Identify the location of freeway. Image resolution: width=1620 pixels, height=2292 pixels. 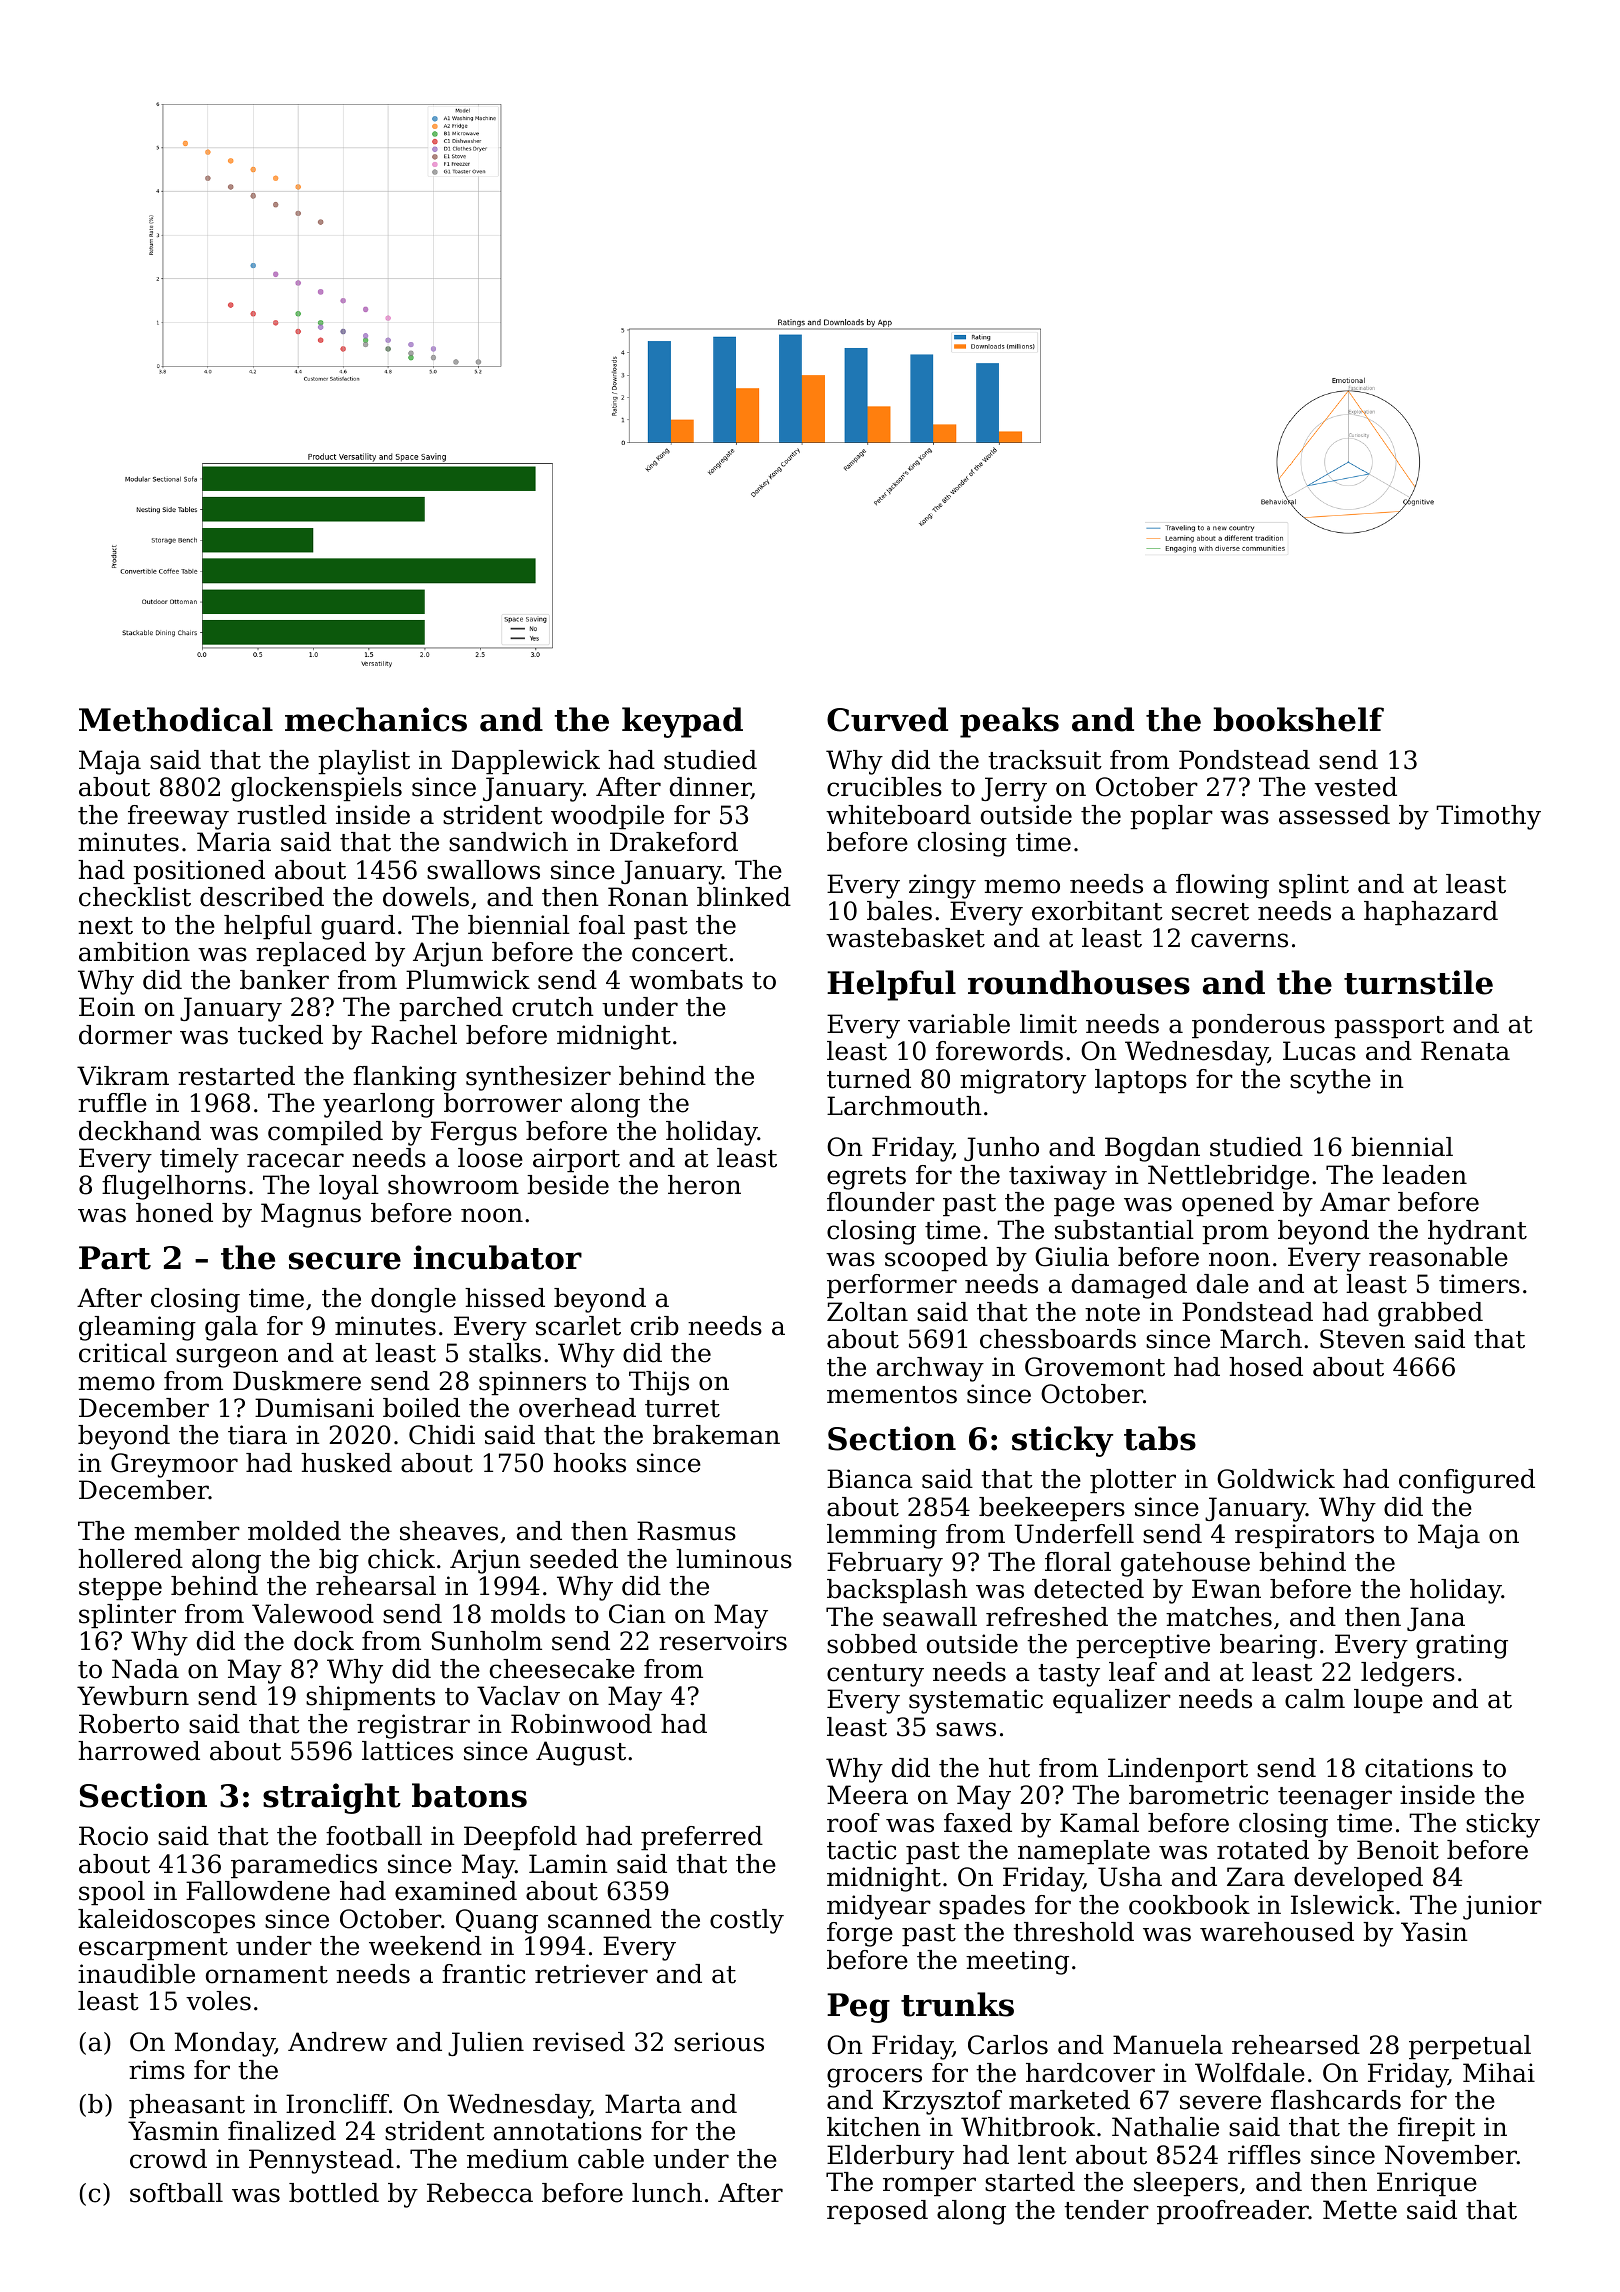
(178, 817).
